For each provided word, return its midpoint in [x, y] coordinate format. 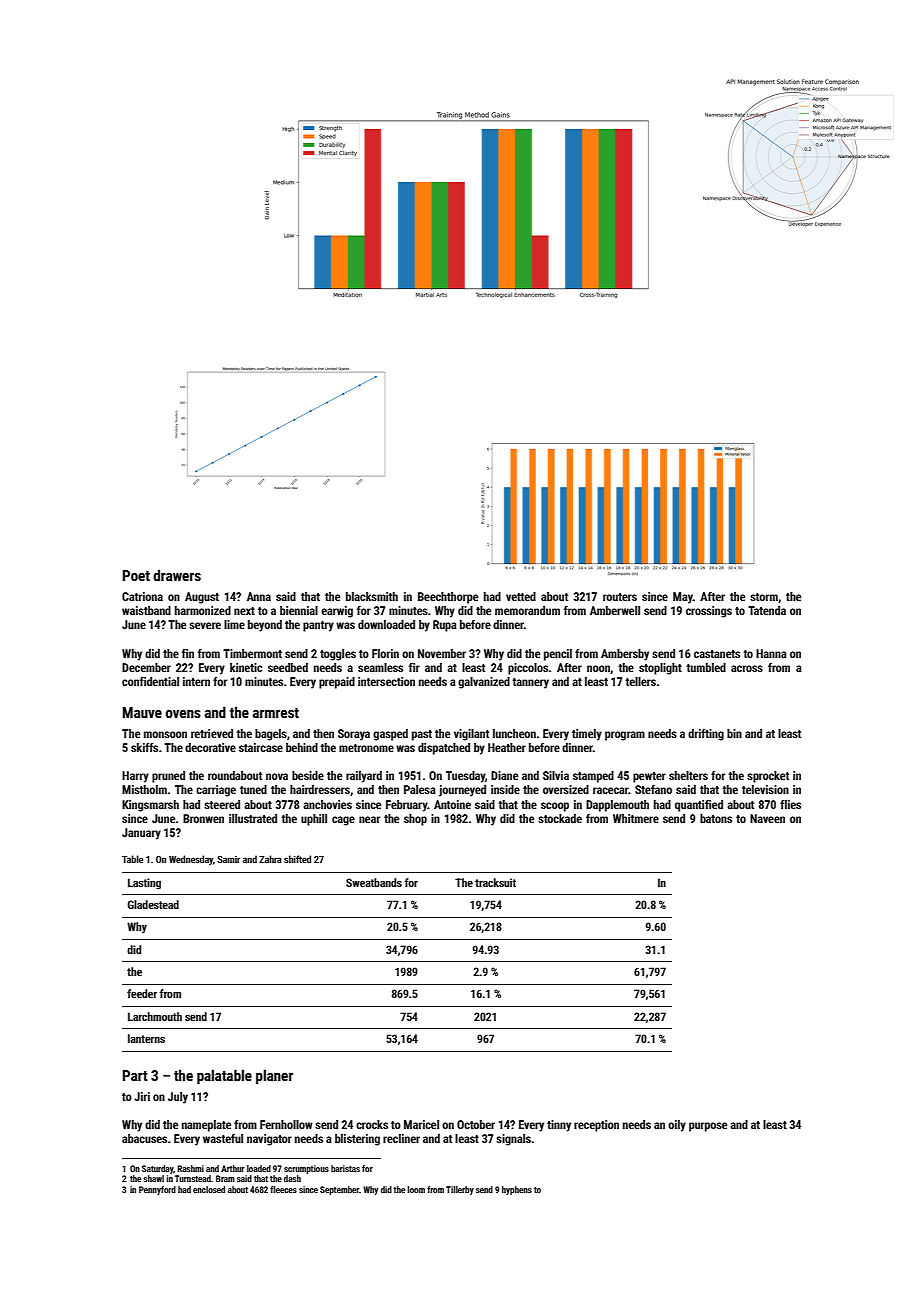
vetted [521, 596]
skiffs [144, 747]
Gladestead [153, 904]
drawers [177, 575]
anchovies [327, 804]
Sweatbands [374, 882]
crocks [372, 1124]
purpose [708, 1127]
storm [764, 597]
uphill [314, 820]
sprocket [768, 777]
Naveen [767, 818]
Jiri [142, 1096]
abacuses [144, 1138]
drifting [706, 735]
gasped [390, 735]
